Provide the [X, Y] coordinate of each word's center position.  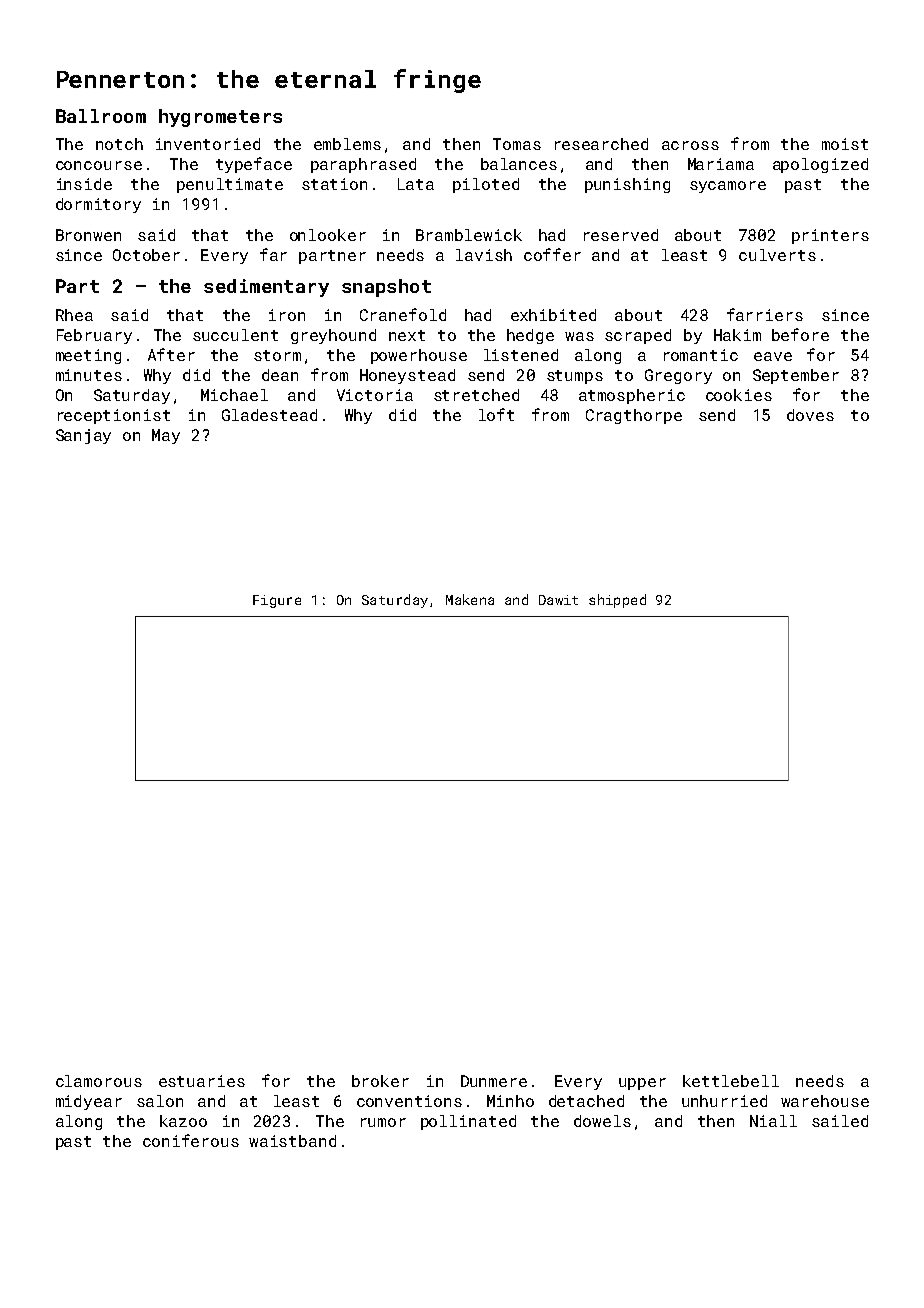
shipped [617, 601]
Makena [470, 599]
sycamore [728, 187]
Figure [277, 601]
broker [380, 1081]
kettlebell [731, 1081]
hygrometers [220, 118]
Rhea [74, 315]
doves [810, 415]
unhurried [724, 1101]
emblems [347, 144]
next [407, 335]
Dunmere [494, 1081]
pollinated [468, 1122]
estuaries [202, 1081]
